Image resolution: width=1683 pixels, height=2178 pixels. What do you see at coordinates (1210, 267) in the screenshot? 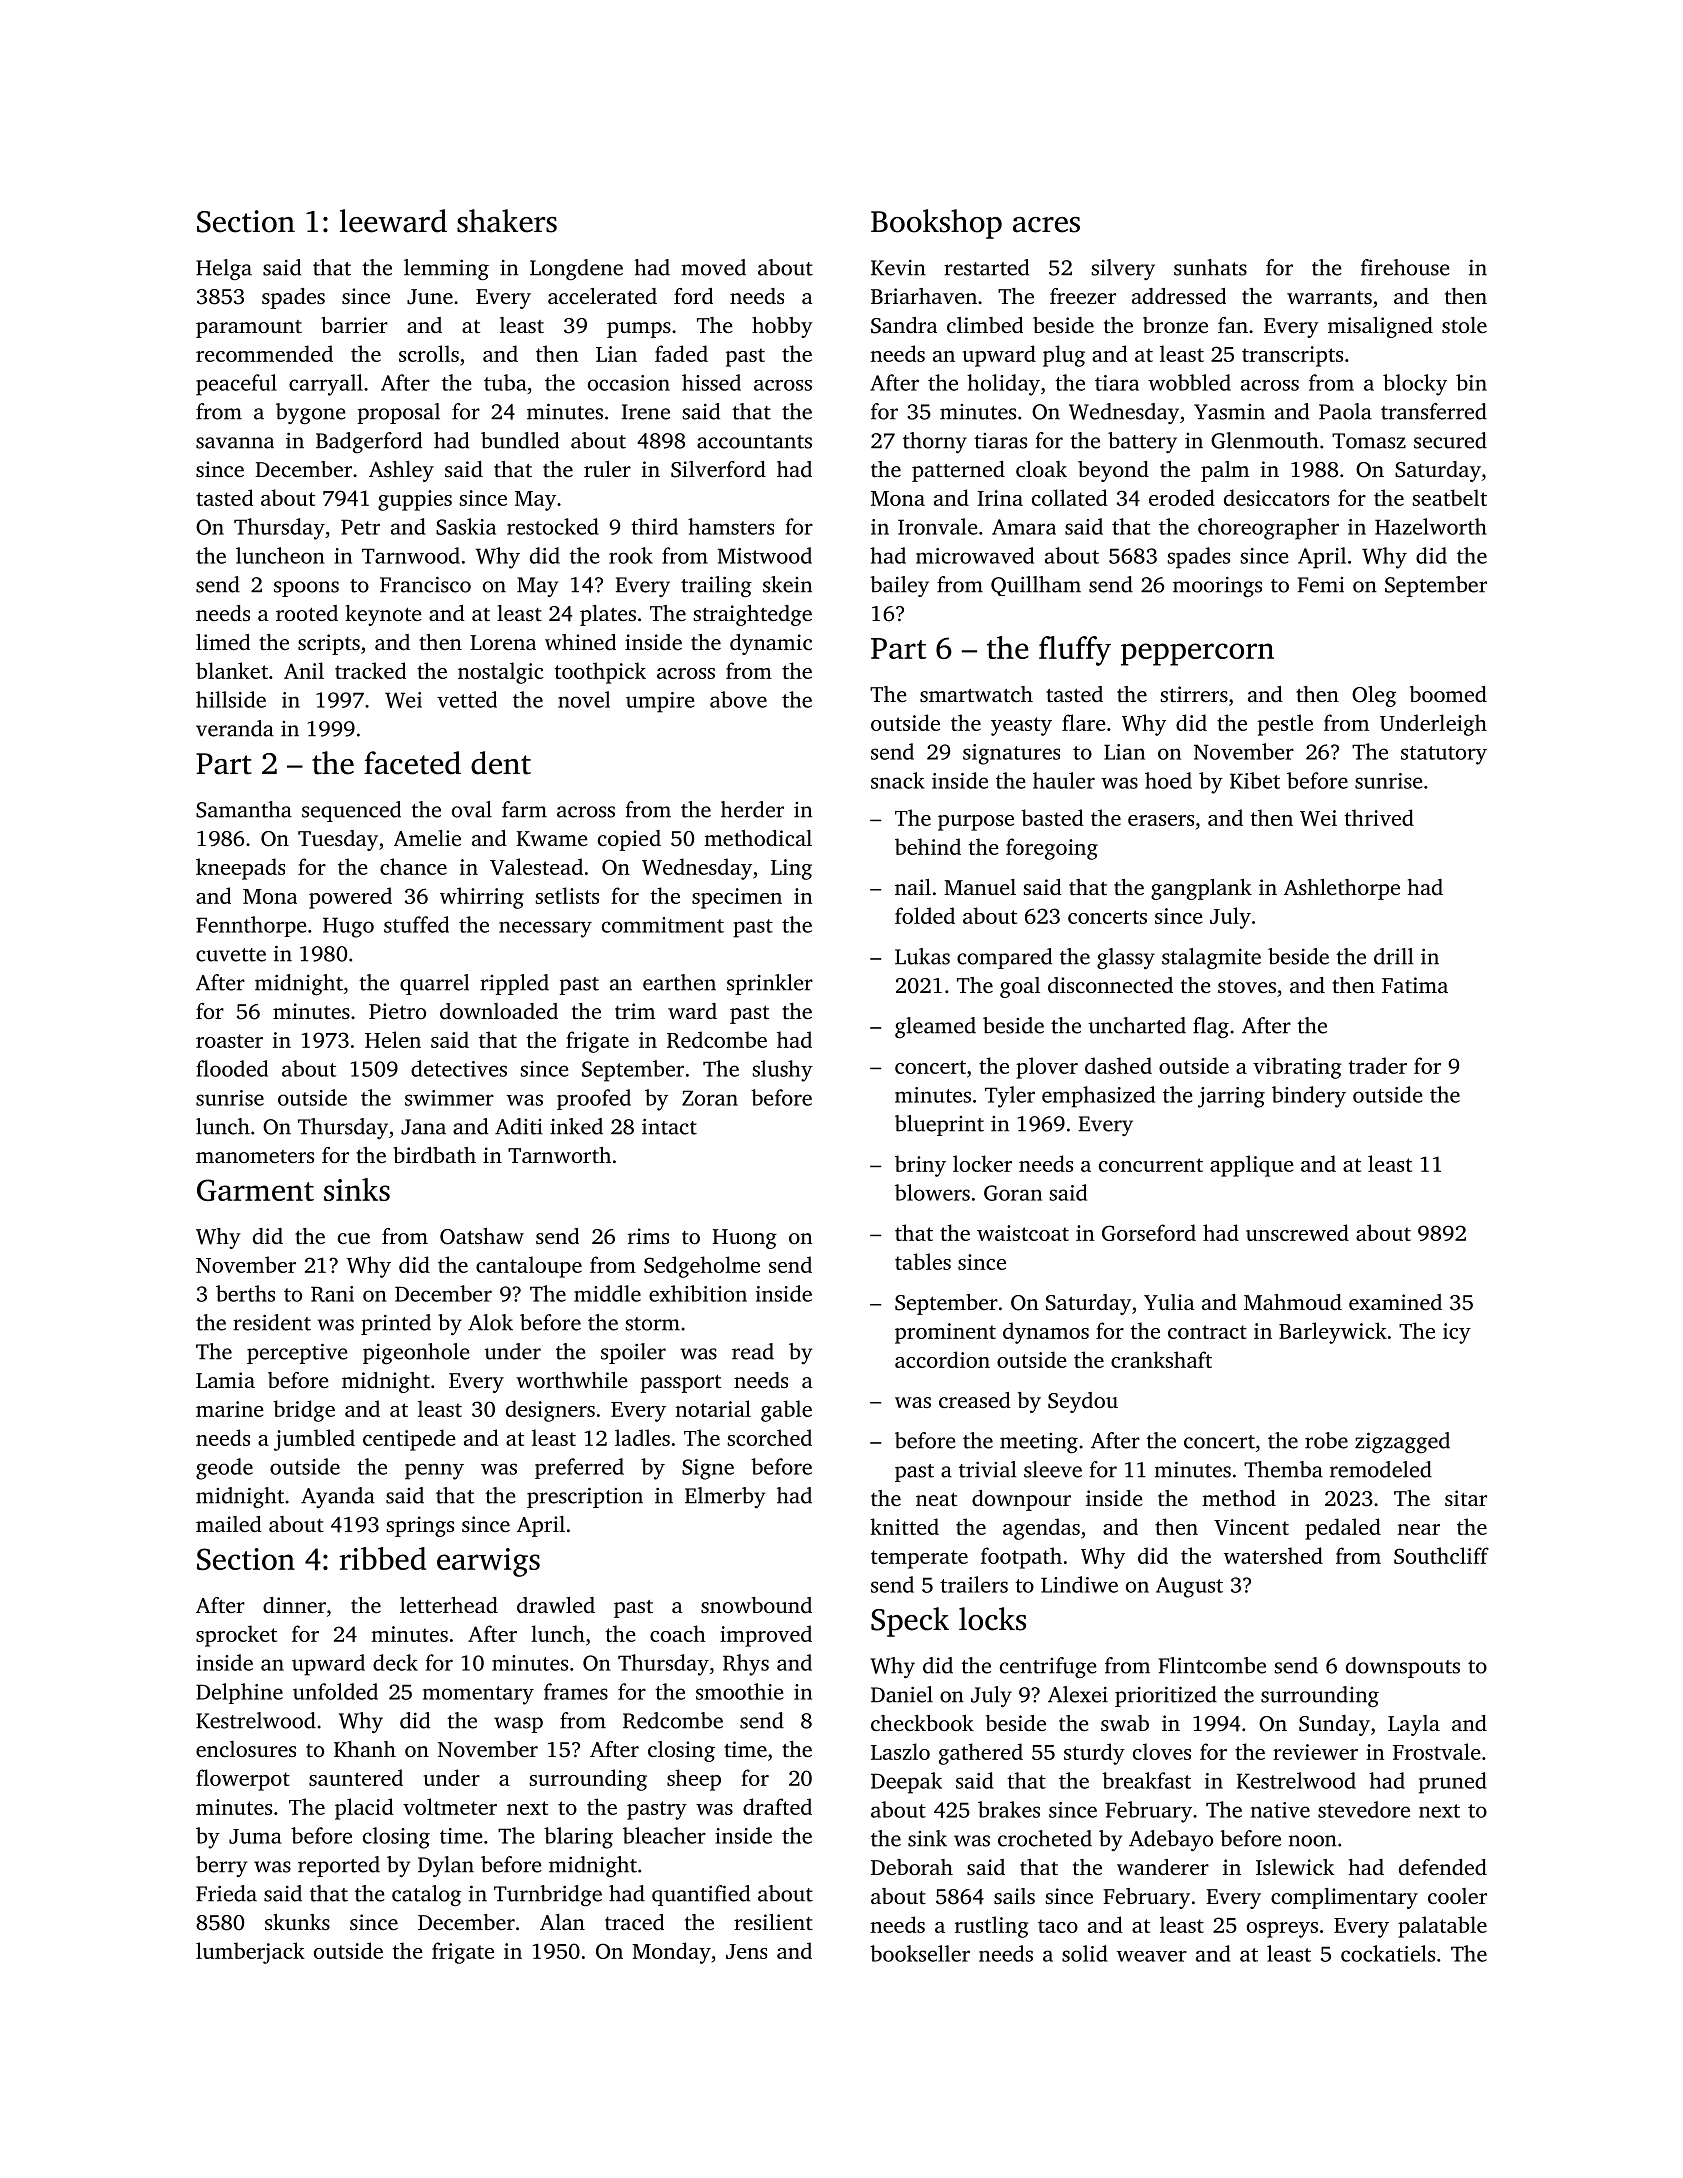
I see `sunhats` at bounding box center [1210, 267].
